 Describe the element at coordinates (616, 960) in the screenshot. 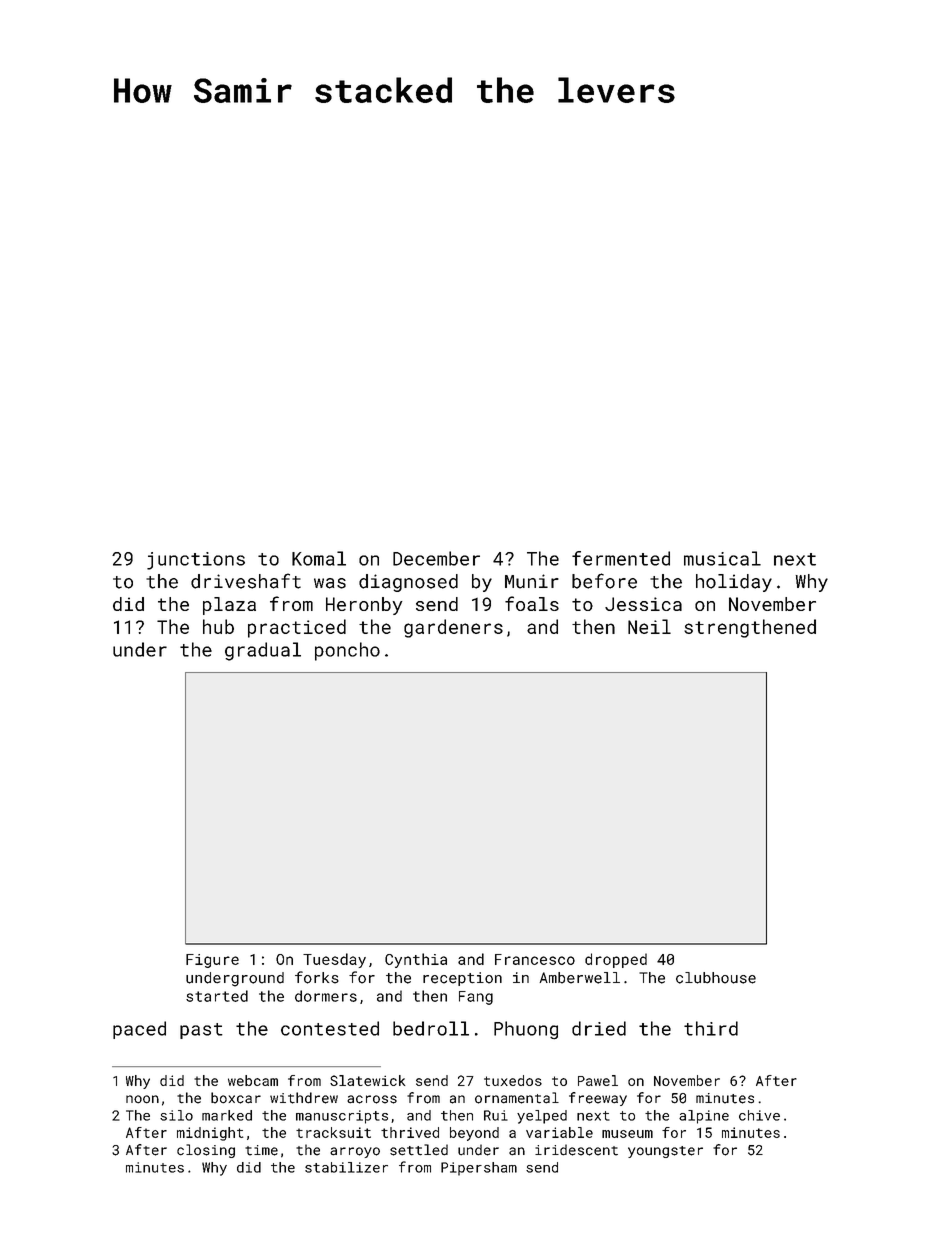

I see `dropped` at that location.
